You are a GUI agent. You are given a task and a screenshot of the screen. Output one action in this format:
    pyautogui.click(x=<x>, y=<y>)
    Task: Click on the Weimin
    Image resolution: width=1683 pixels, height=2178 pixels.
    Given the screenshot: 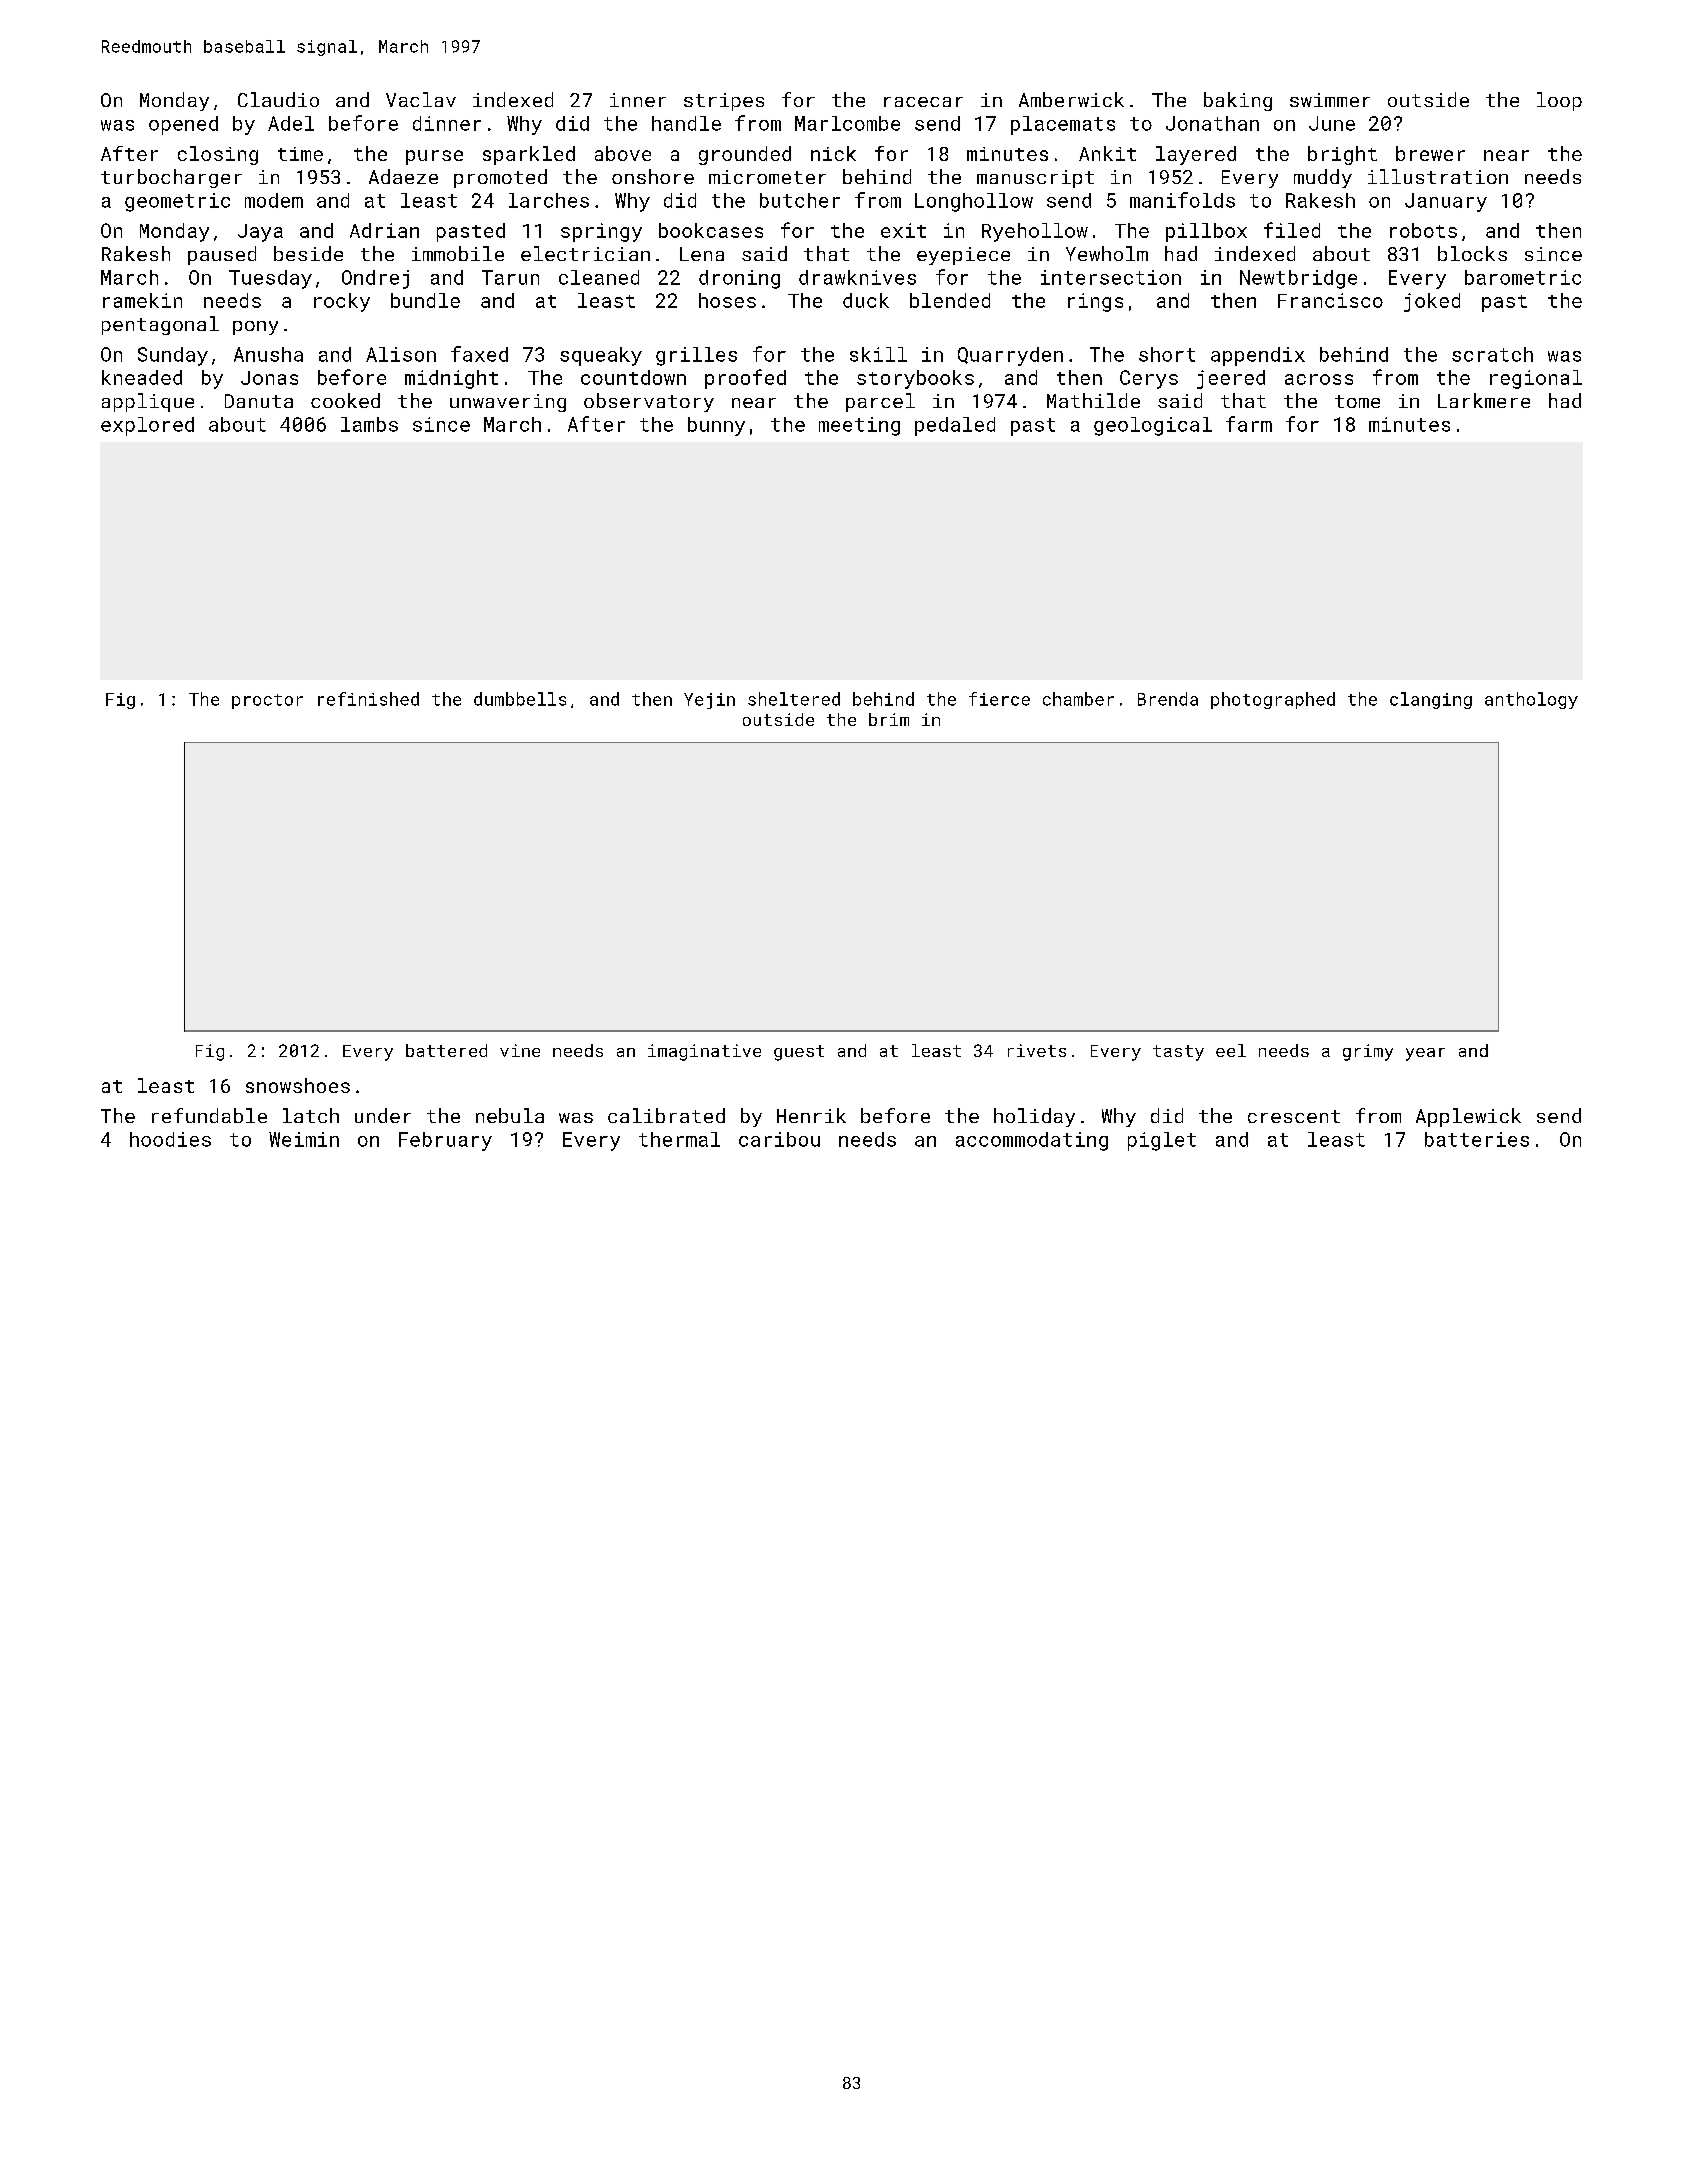 What is the action you would take?
    pyautogui.click(x=304, y=1139)
